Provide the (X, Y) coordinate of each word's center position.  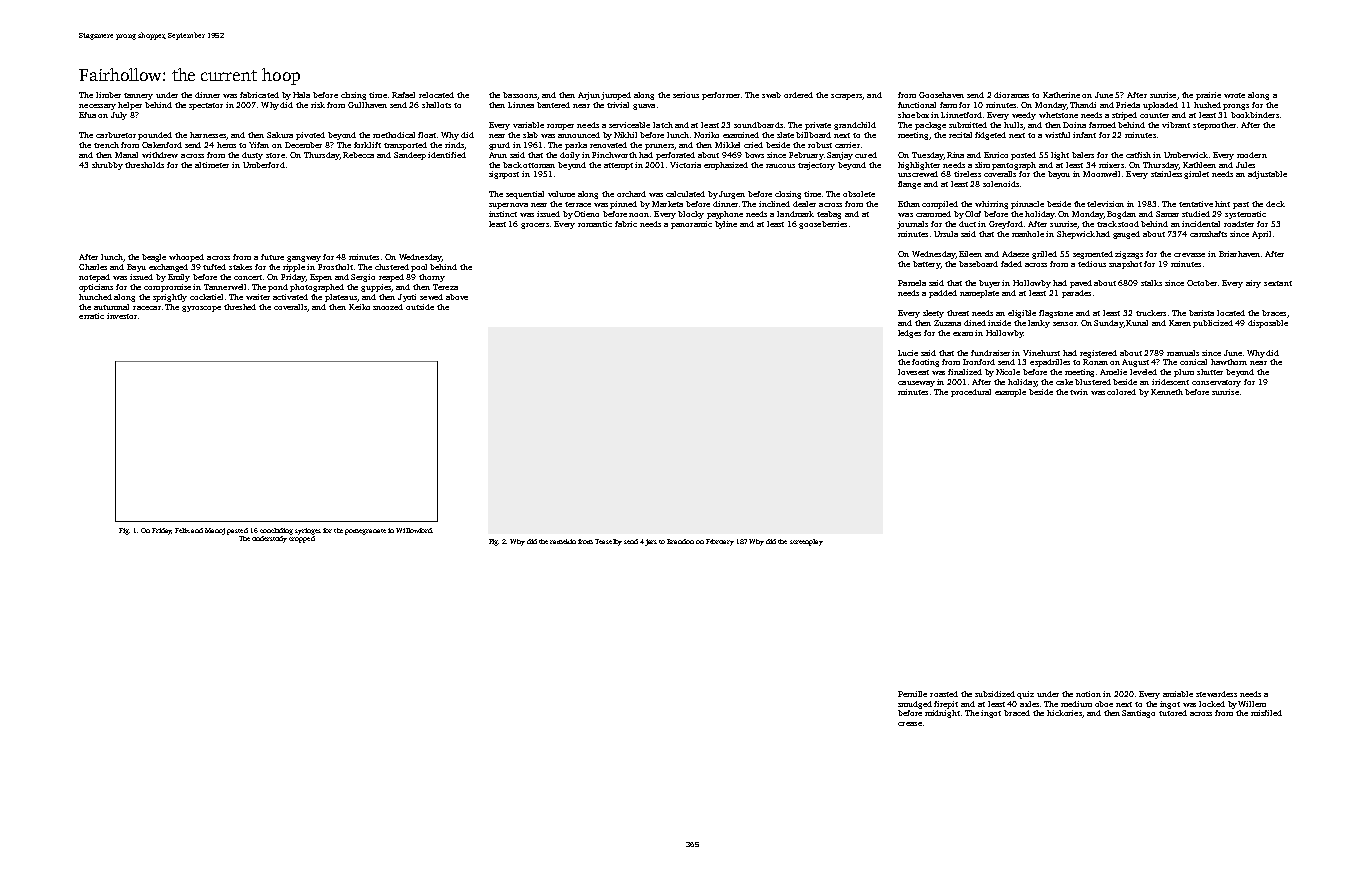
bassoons (520, 96)
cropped (302, 539)
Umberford (264, 165)
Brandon (680, 541)
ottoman (539, 165)
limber (108, 95)
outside (420, 307)
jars (651, 542)
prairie (1208, 96)
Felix (182, 530)
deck (1275, 204)
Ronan (1095, 362)
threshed (240, 307)
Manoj (215, 531)
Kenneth (1167, 392)
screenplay (806, 542)
